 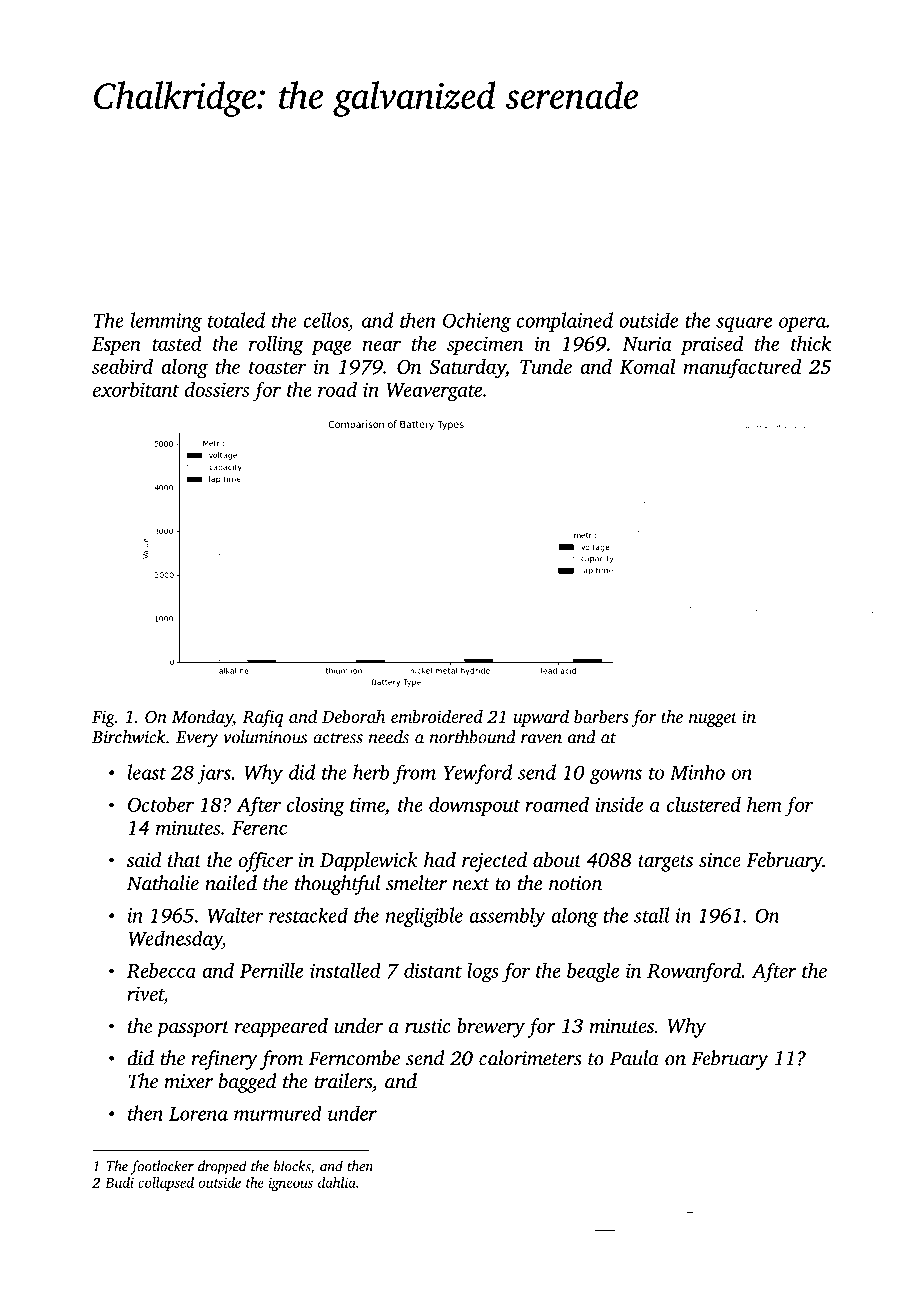 What do you see at coordinates (343, 1081) in the screenshot?
I see `trailers` at bounding box center [343, 1081].
